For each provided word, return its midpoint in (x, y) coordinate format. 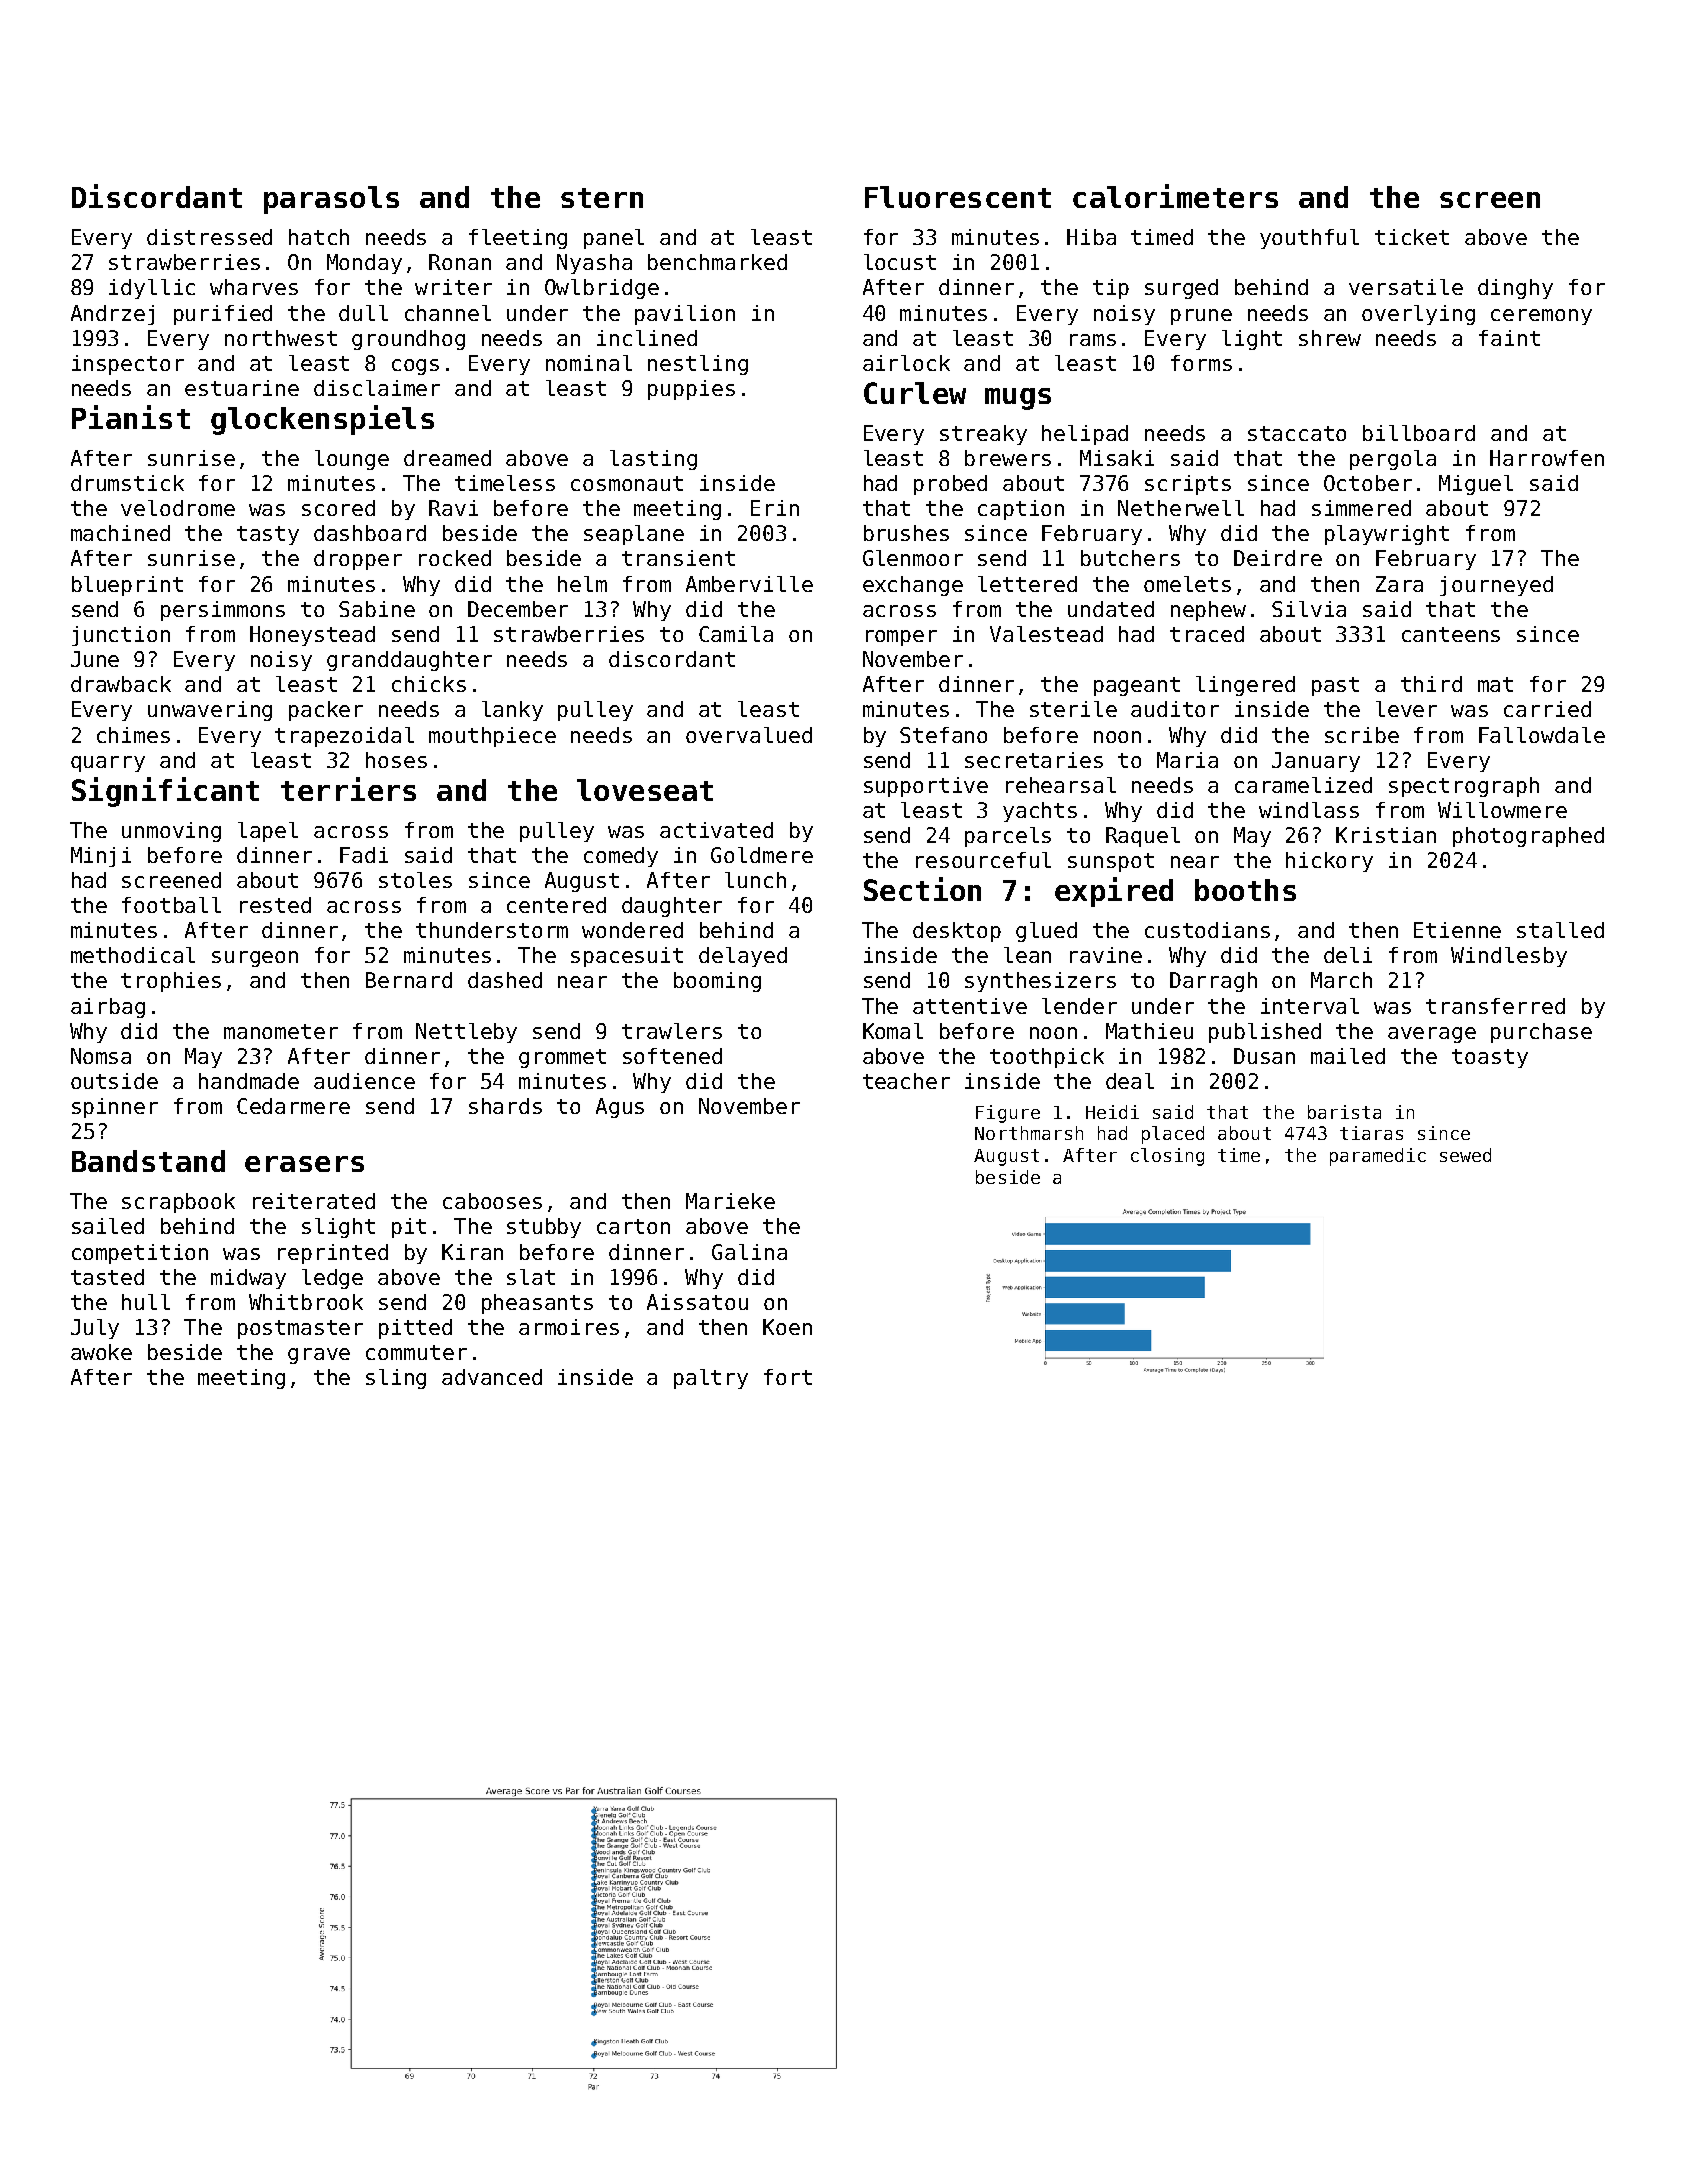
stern (602, 198)
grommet (562, 1058)
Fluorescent (958, 197)
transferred (1495, 1006)
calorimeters (1175, 196)
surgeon (255, 959)
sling (396, 1379)
